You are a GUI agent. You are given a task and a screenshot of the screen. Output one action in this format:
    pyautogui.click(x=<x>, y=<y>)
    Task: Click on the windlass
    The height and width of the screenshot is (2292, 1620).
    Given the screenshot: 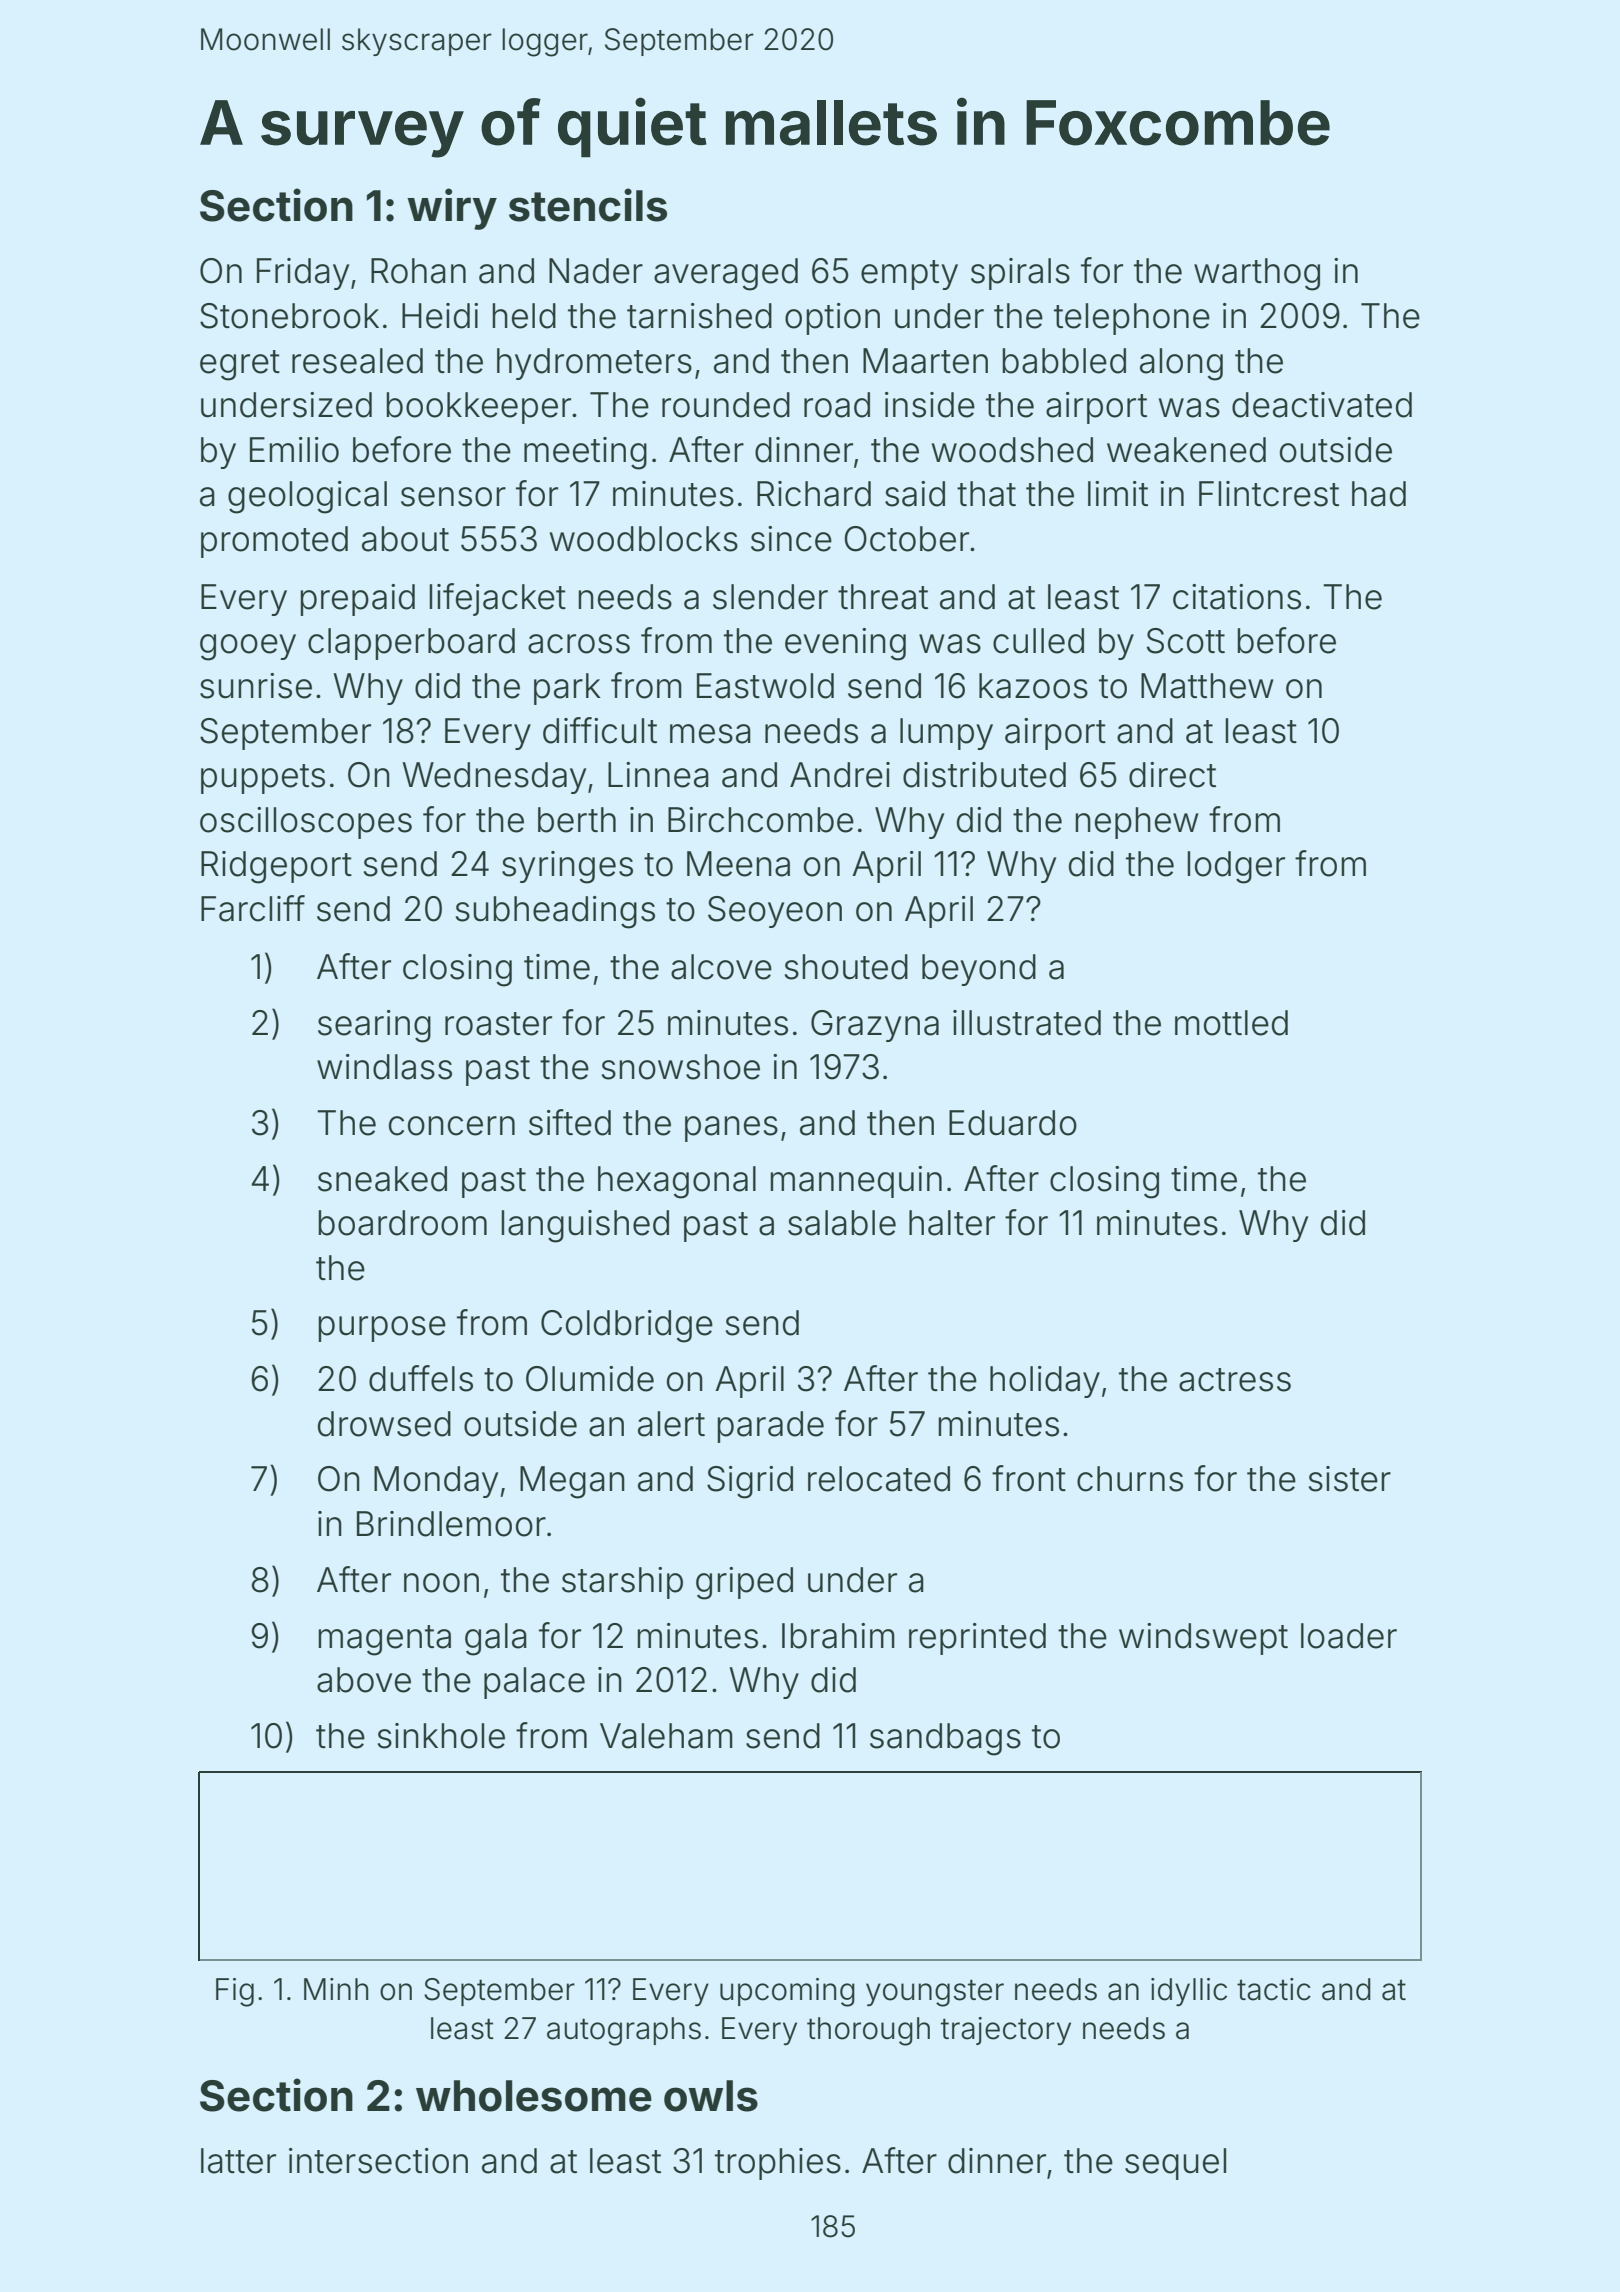 What is the action you would take?
    pyautogui.click(x=384, y=1067)
